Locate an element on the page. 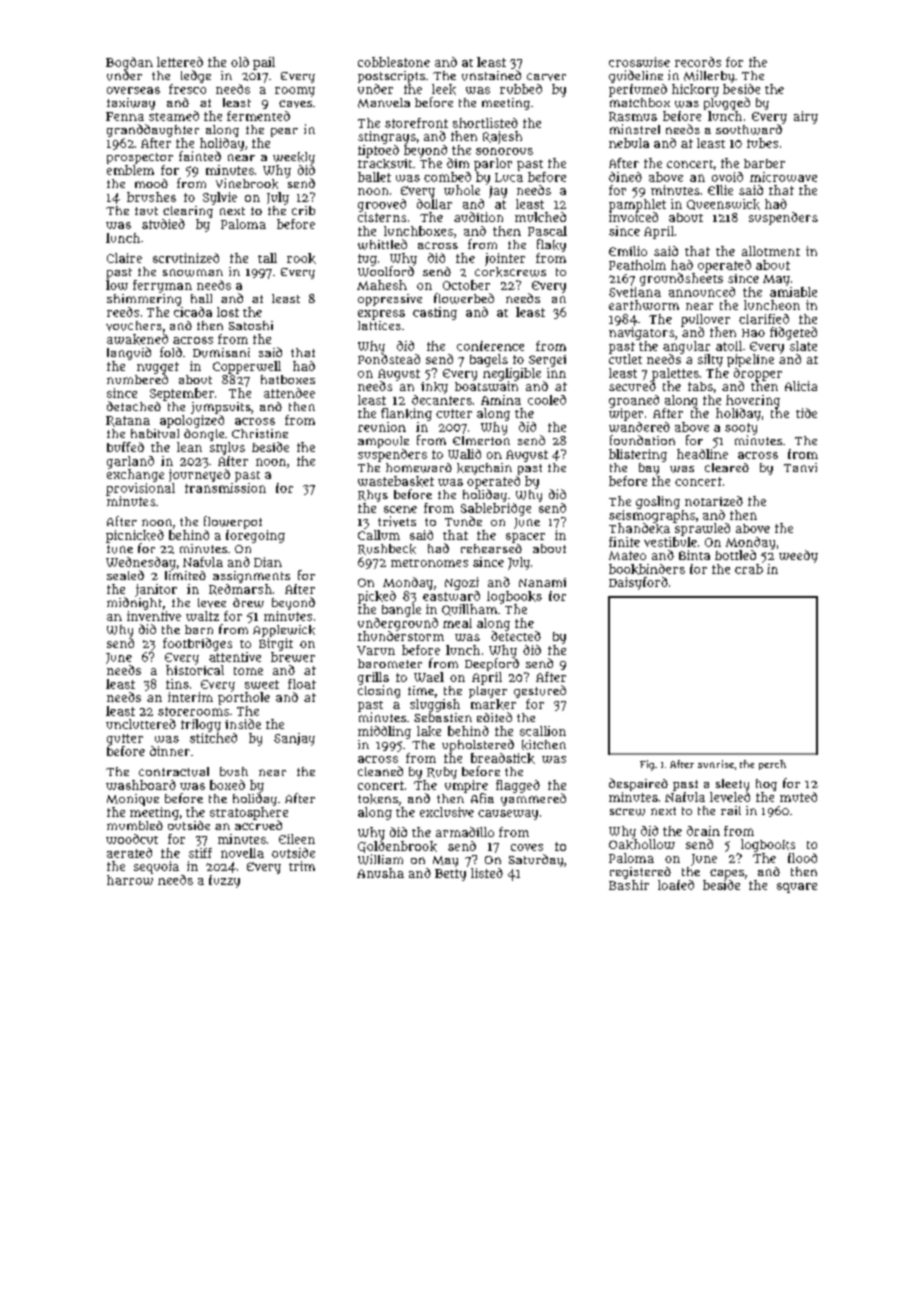  Tunde is located at coordinates (463, 521).
